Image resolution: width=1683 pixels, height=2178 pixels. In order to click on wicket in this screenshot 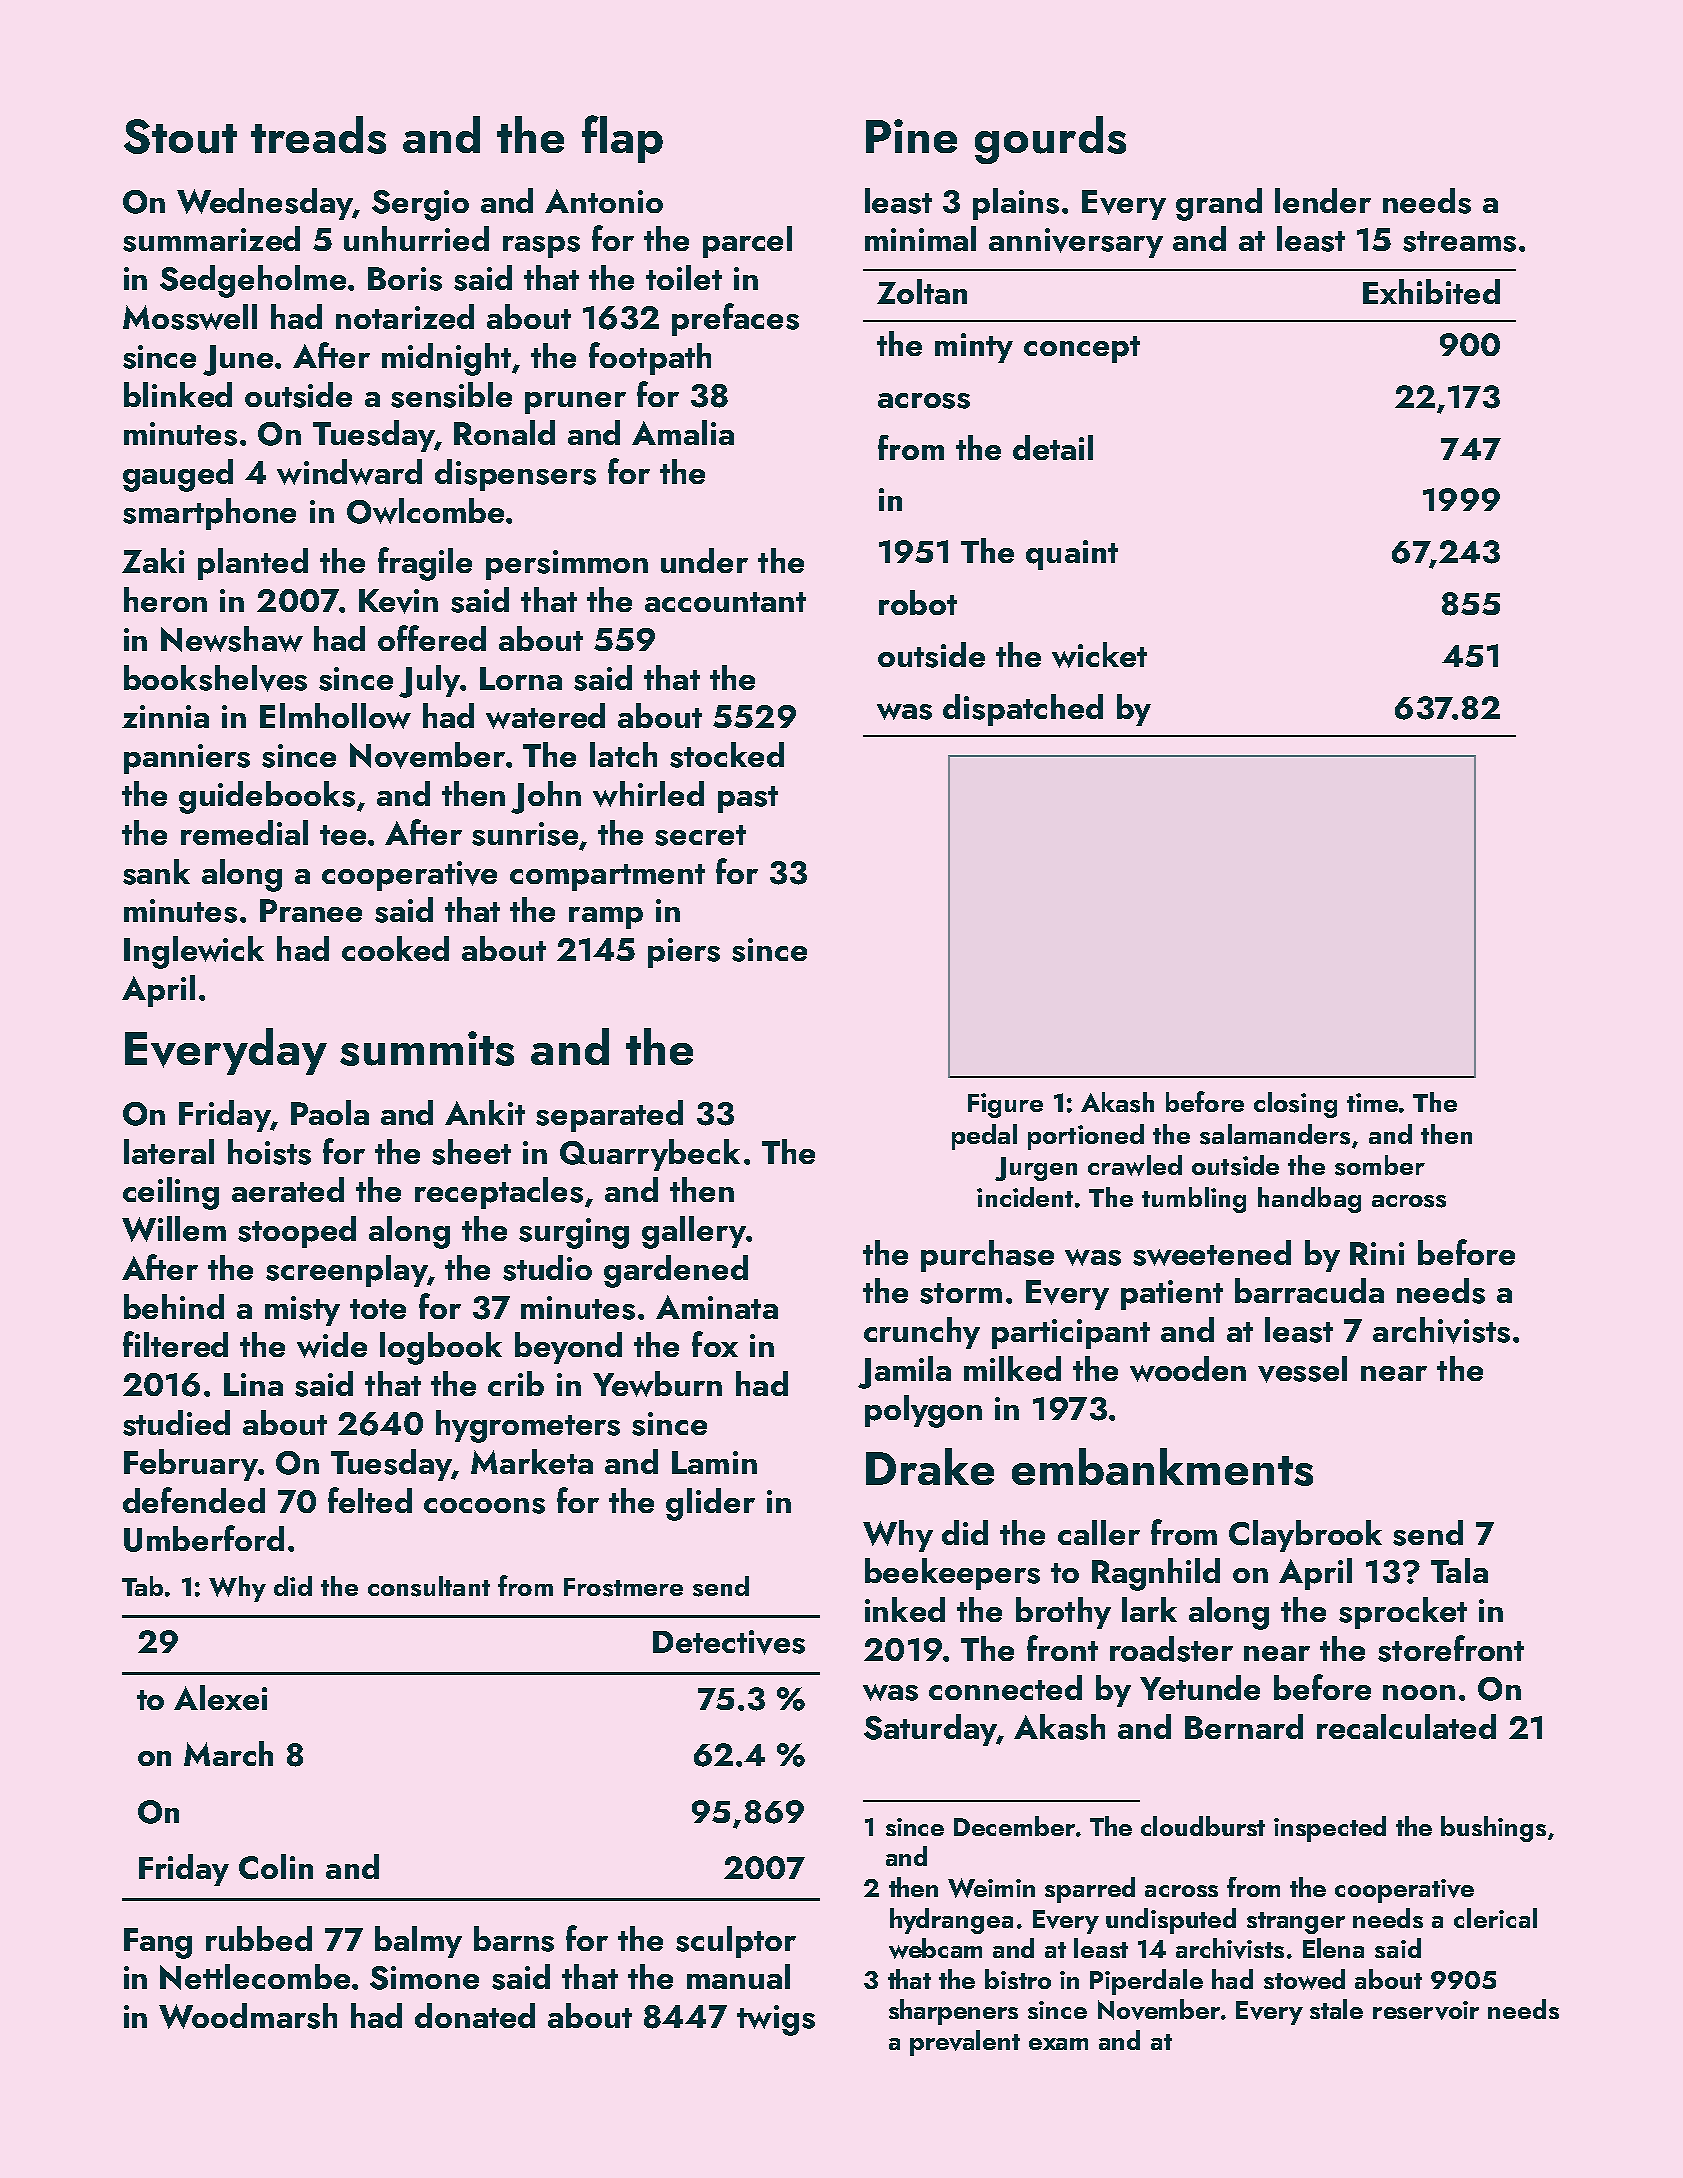, I will do `click(1099, 655)`.
